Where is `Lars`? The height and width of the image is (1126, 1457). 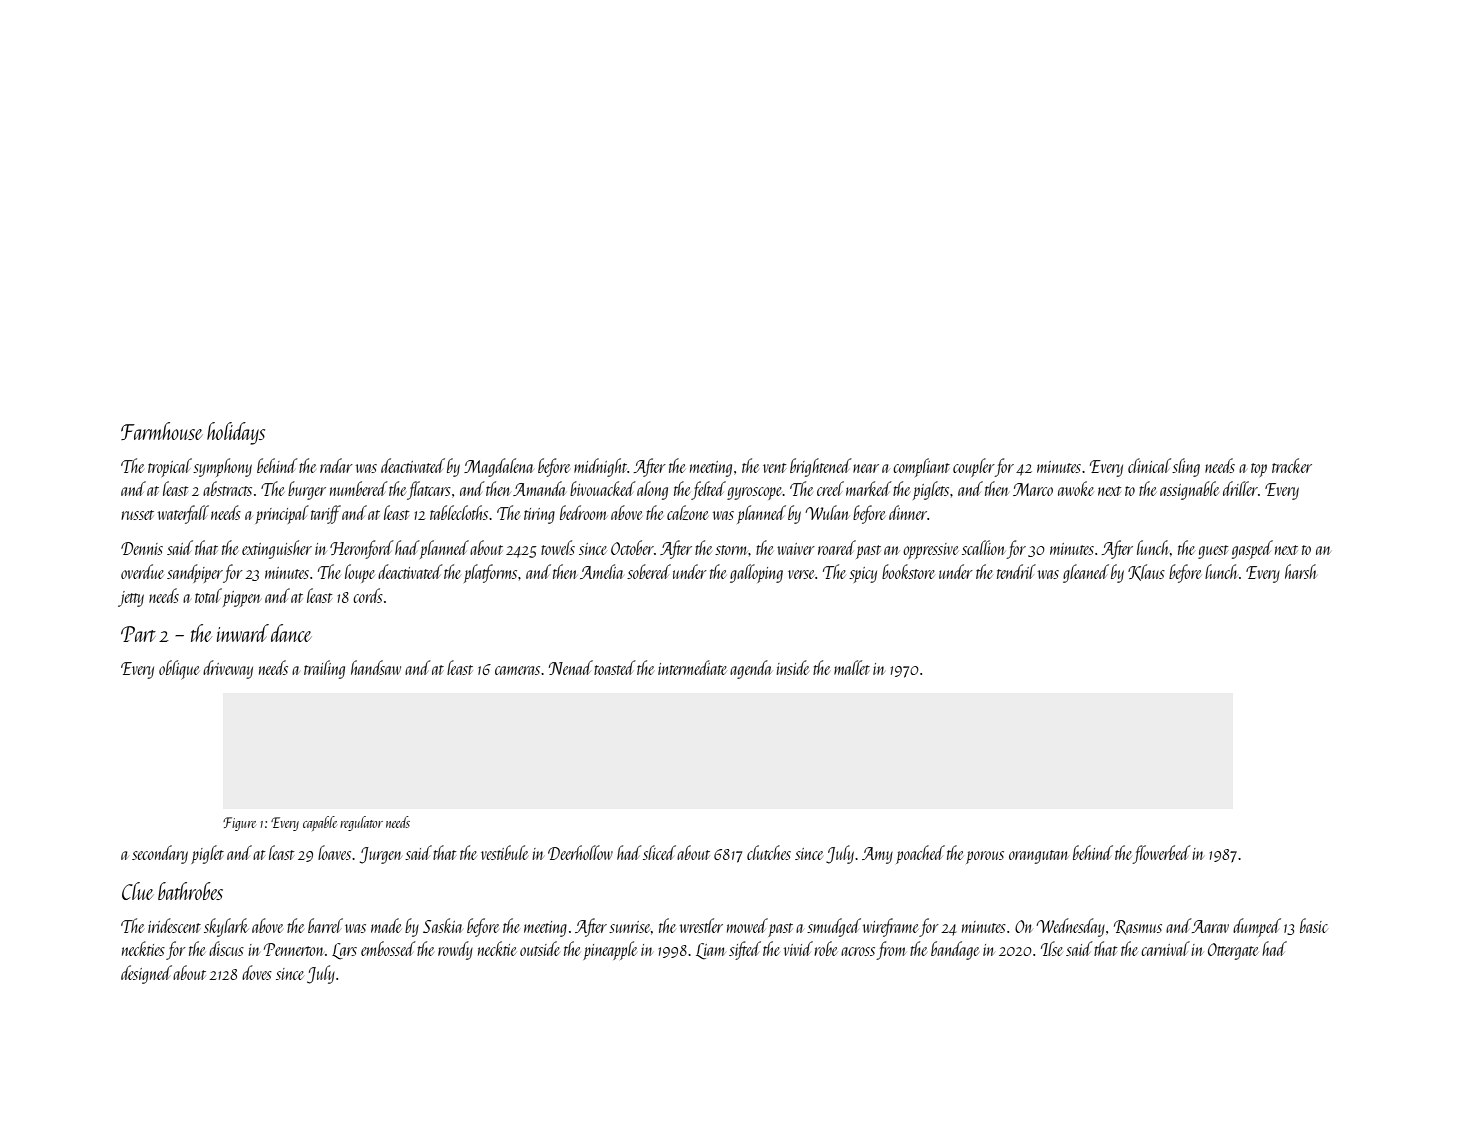 Lars is located at coordinates (344, 951).
